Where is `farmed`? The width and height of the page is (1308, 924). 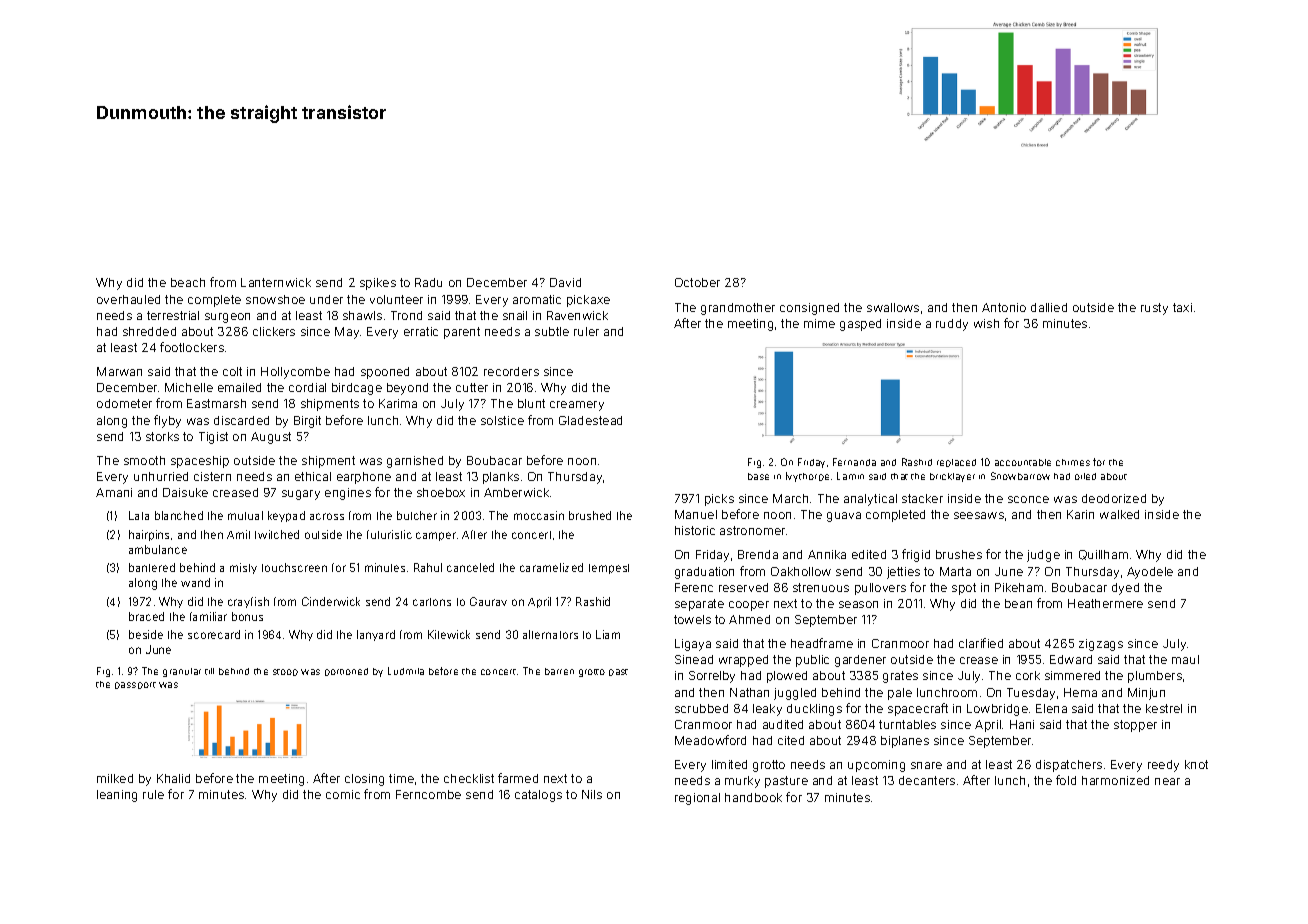 farmed is located at coordinates (518, 778).
